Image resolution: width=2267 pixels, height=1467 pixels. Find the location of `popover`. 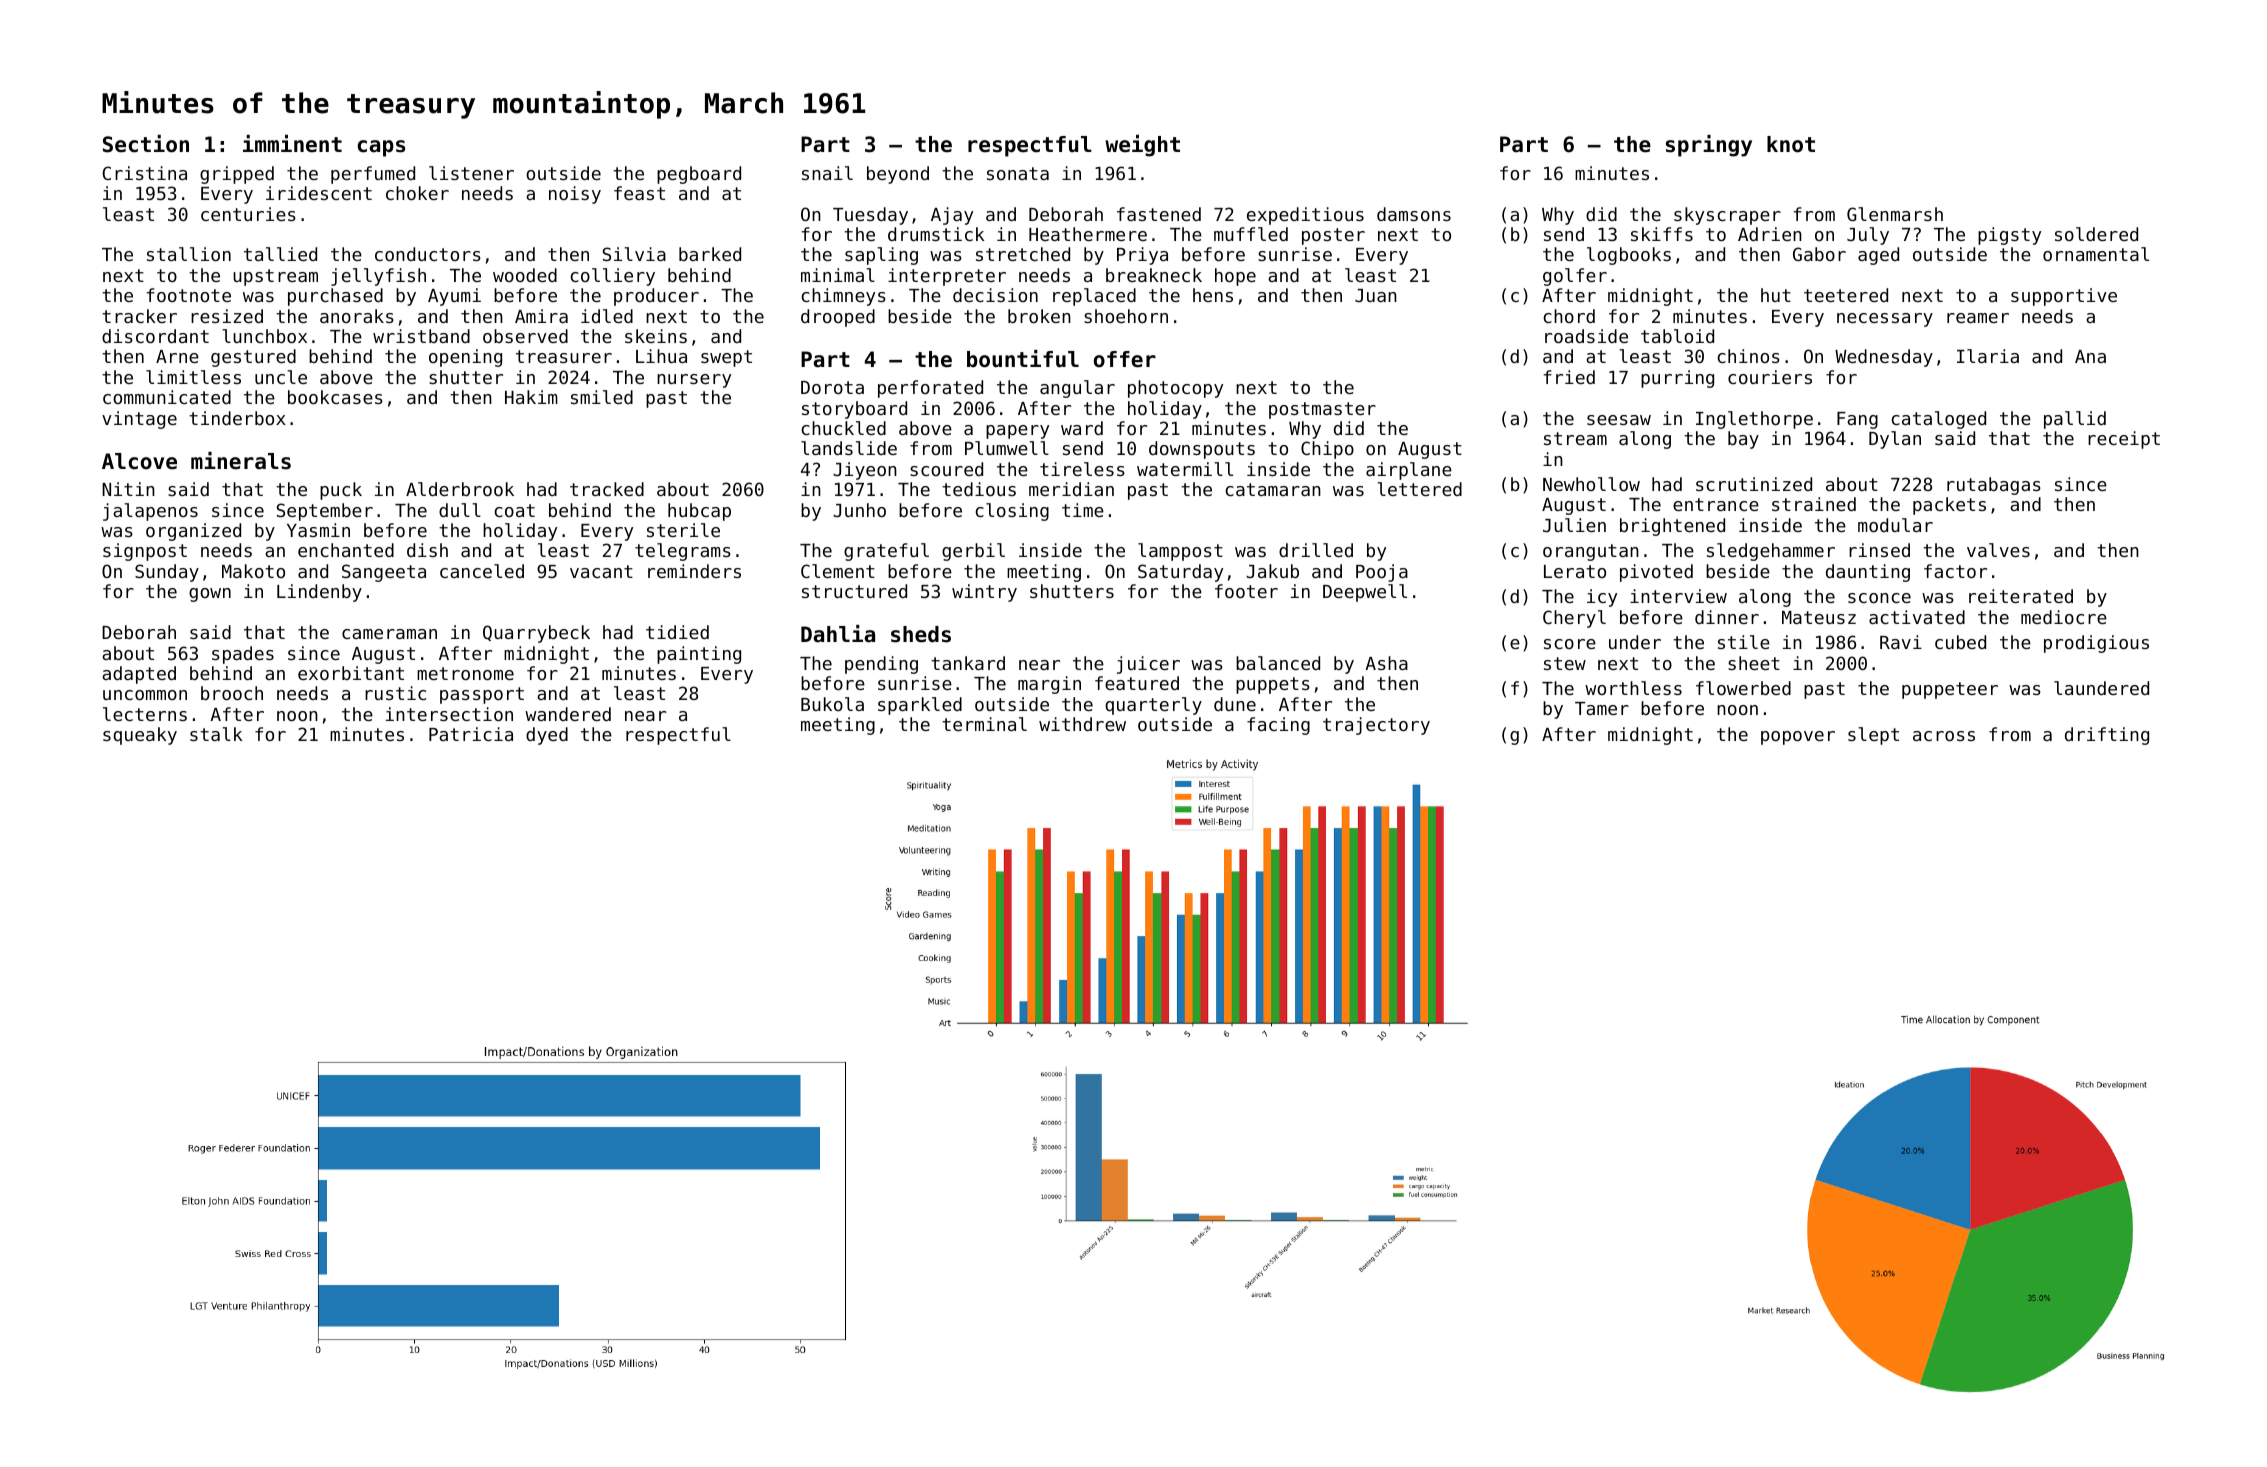

popover is located at coordinates (1798, 738).
